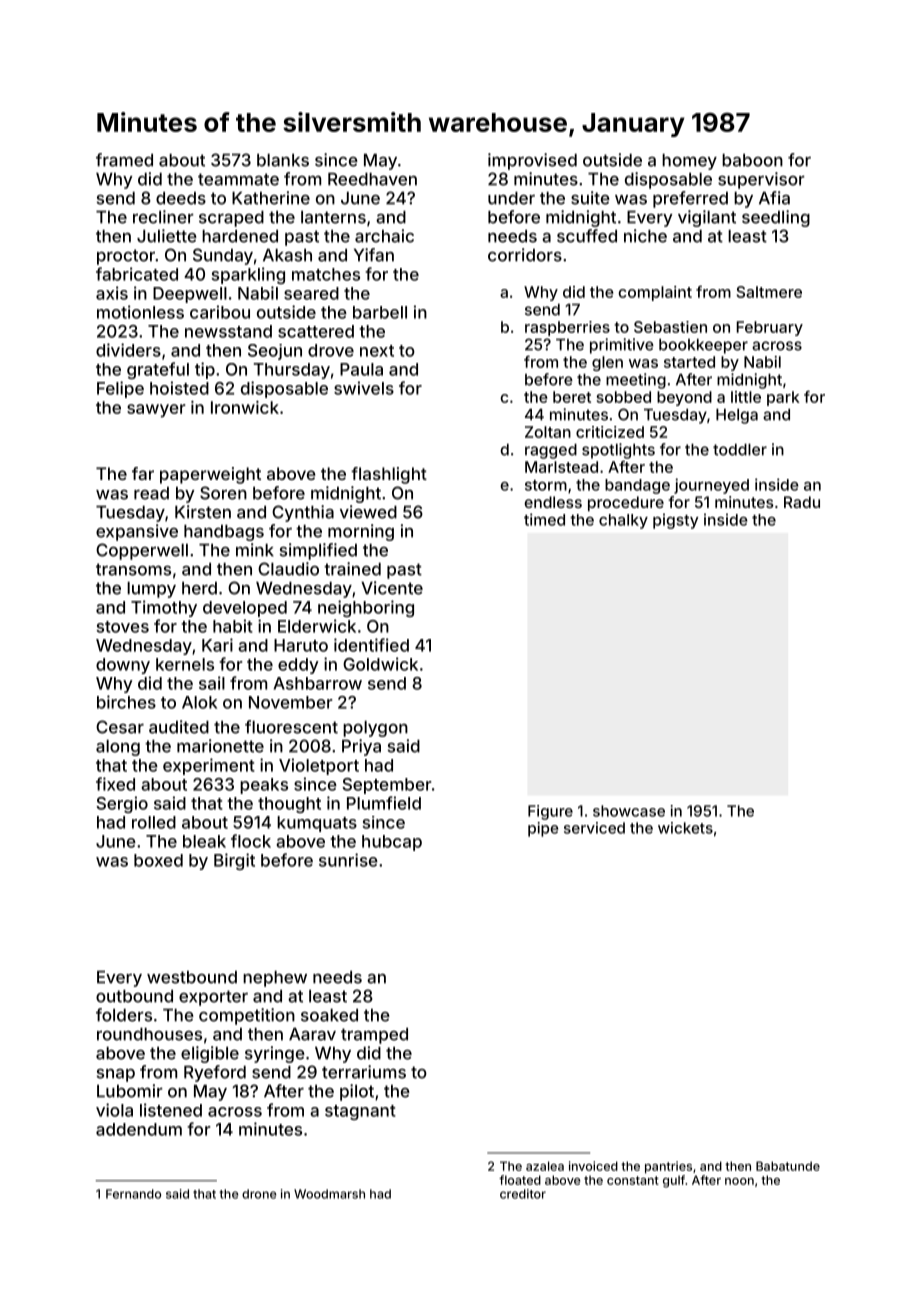  I want to click on Ryeford, so click(215, 1073).
